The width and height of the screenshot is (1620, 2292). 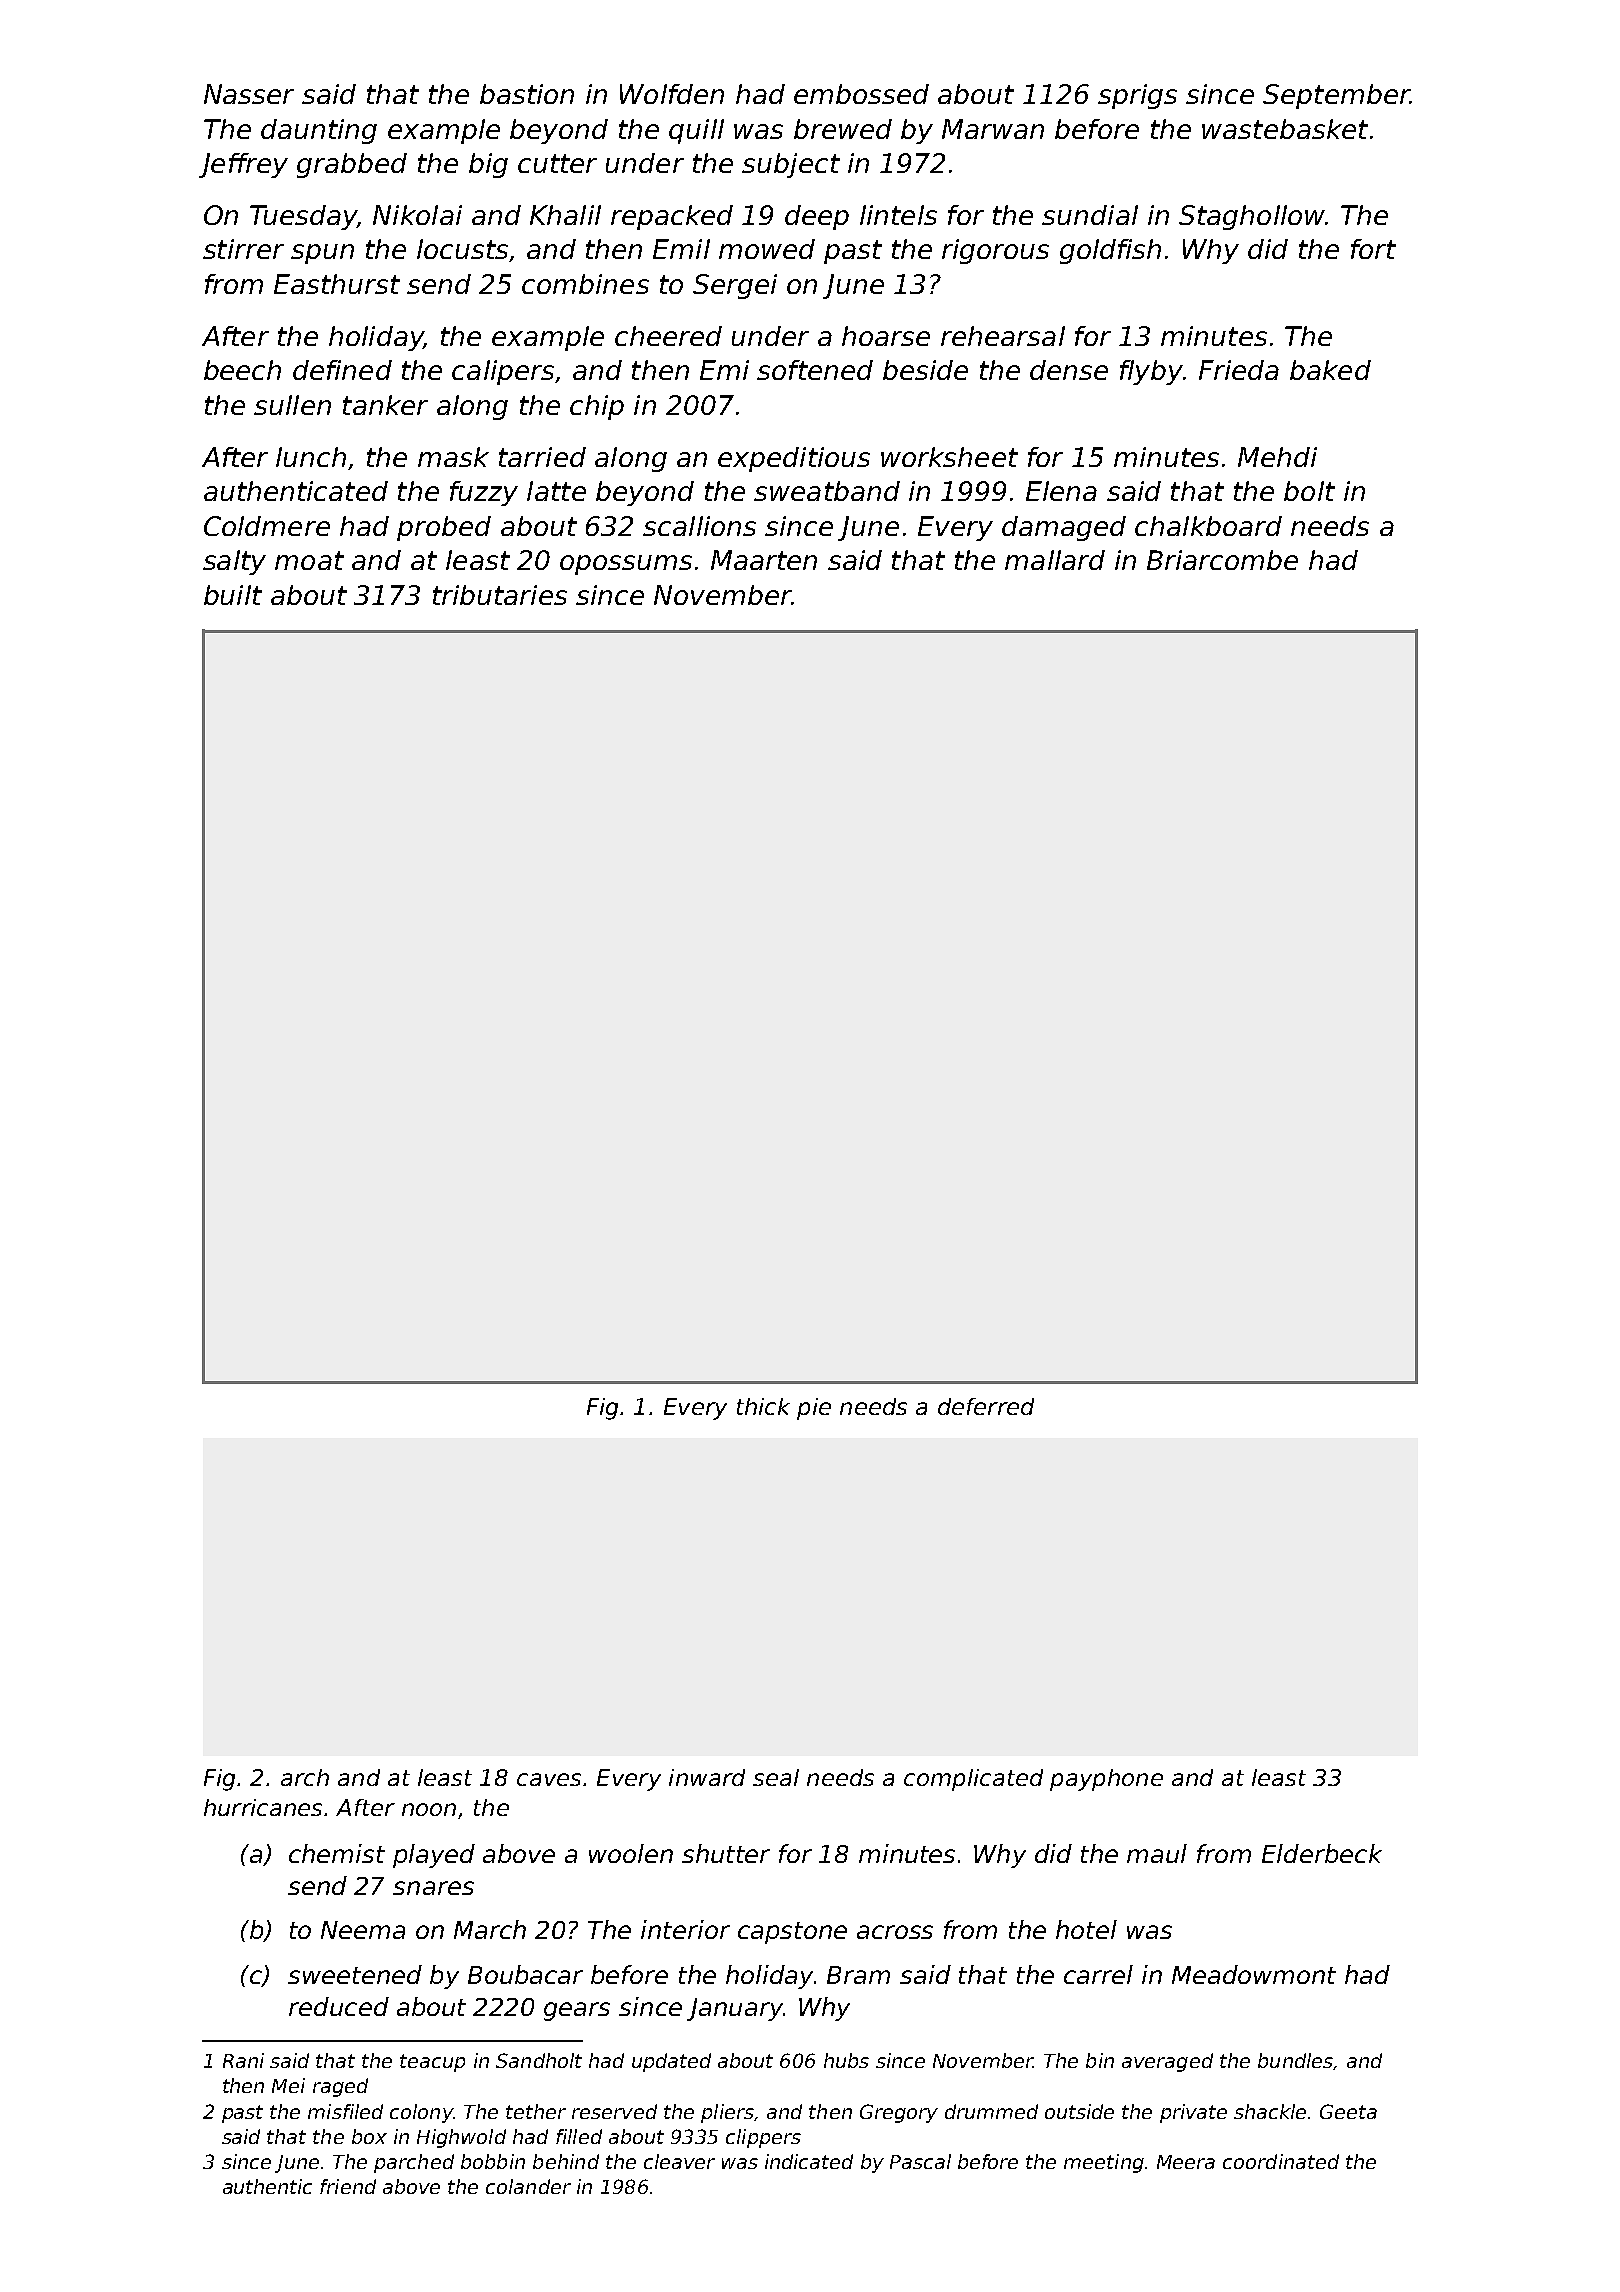 What do you see at coordinates (528, 2186) in the screenshot?
I see `colander` at bounding box center [528, 2186].
